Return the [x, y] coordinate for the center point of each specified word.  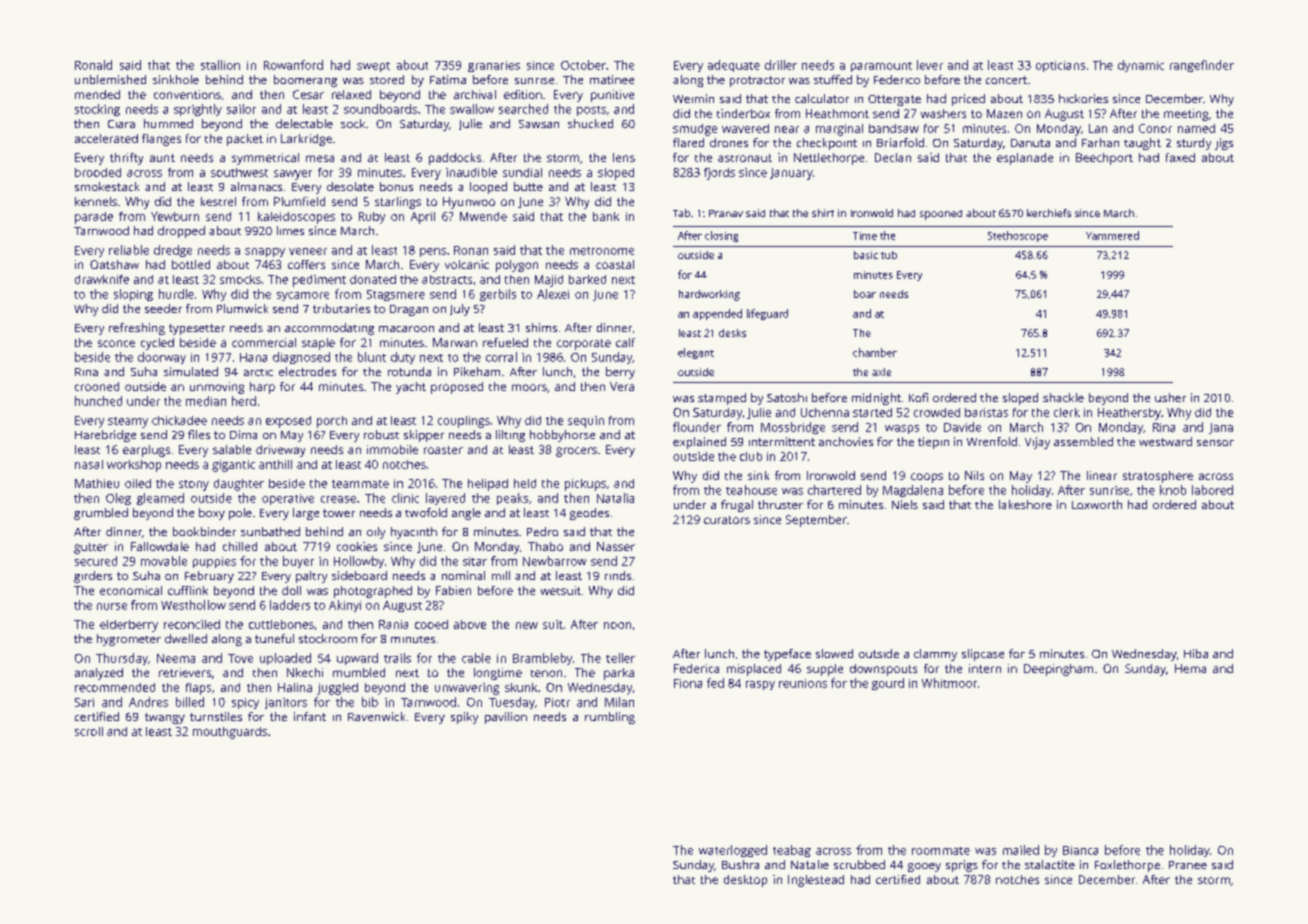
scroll [89, 731]
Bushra [740, 864]
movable [164, 561]
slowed [834, 653]
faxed [1180, 157]
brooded [98, 172]
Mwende [483, 216]
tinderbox [743, 113]
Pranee [1188, 865]
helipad [488, 485]
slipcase [983, 655]
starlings [398, 203]
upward [357, 659]
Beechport [1104, 159]
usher [1170, 397]
